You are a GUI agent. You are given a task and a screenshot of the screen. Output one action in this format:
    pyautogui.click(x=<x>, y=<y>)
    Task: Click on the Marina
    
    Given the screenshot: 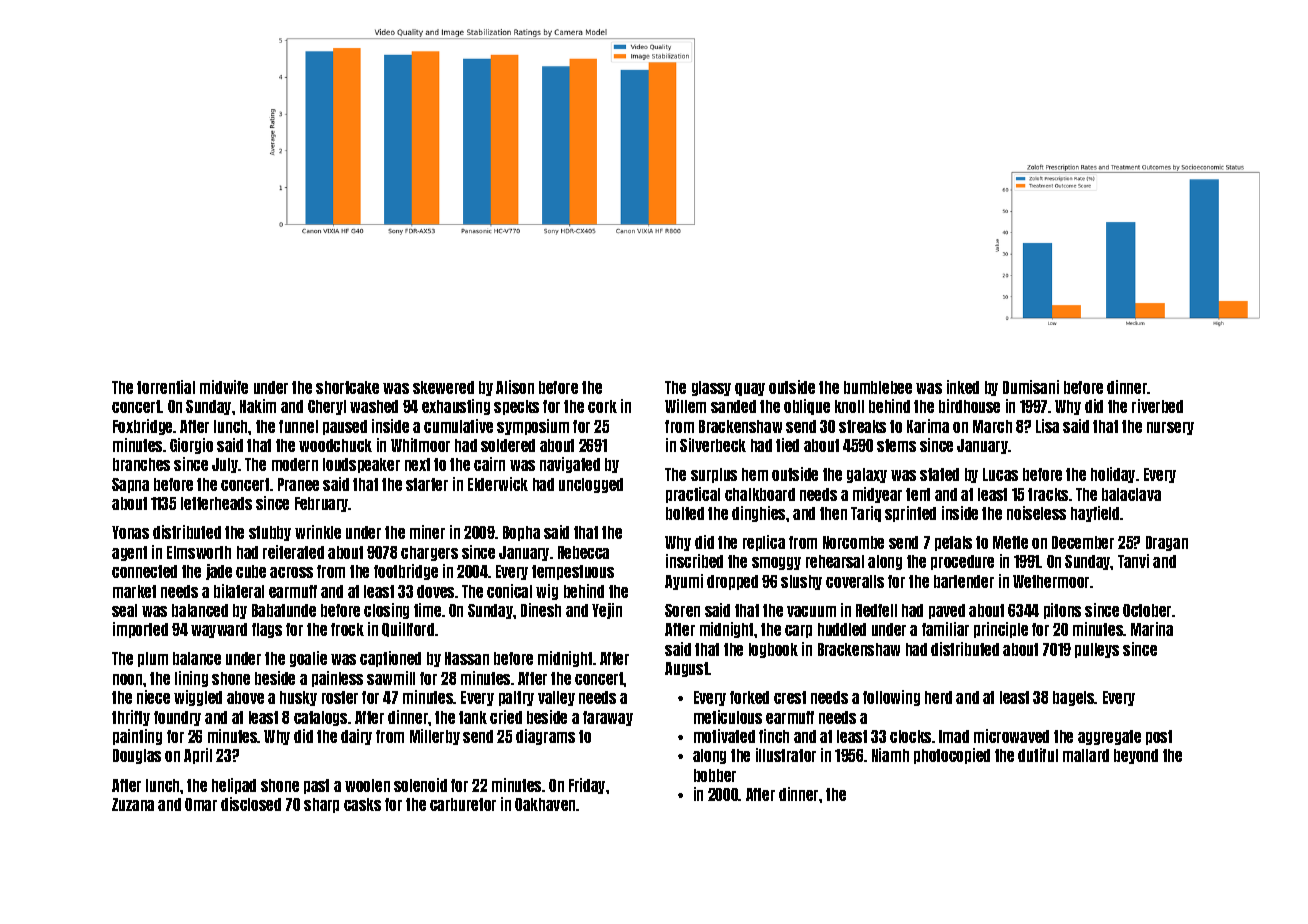 What is the action you would take?
    pyautogui.click(x=1152, y=629)
